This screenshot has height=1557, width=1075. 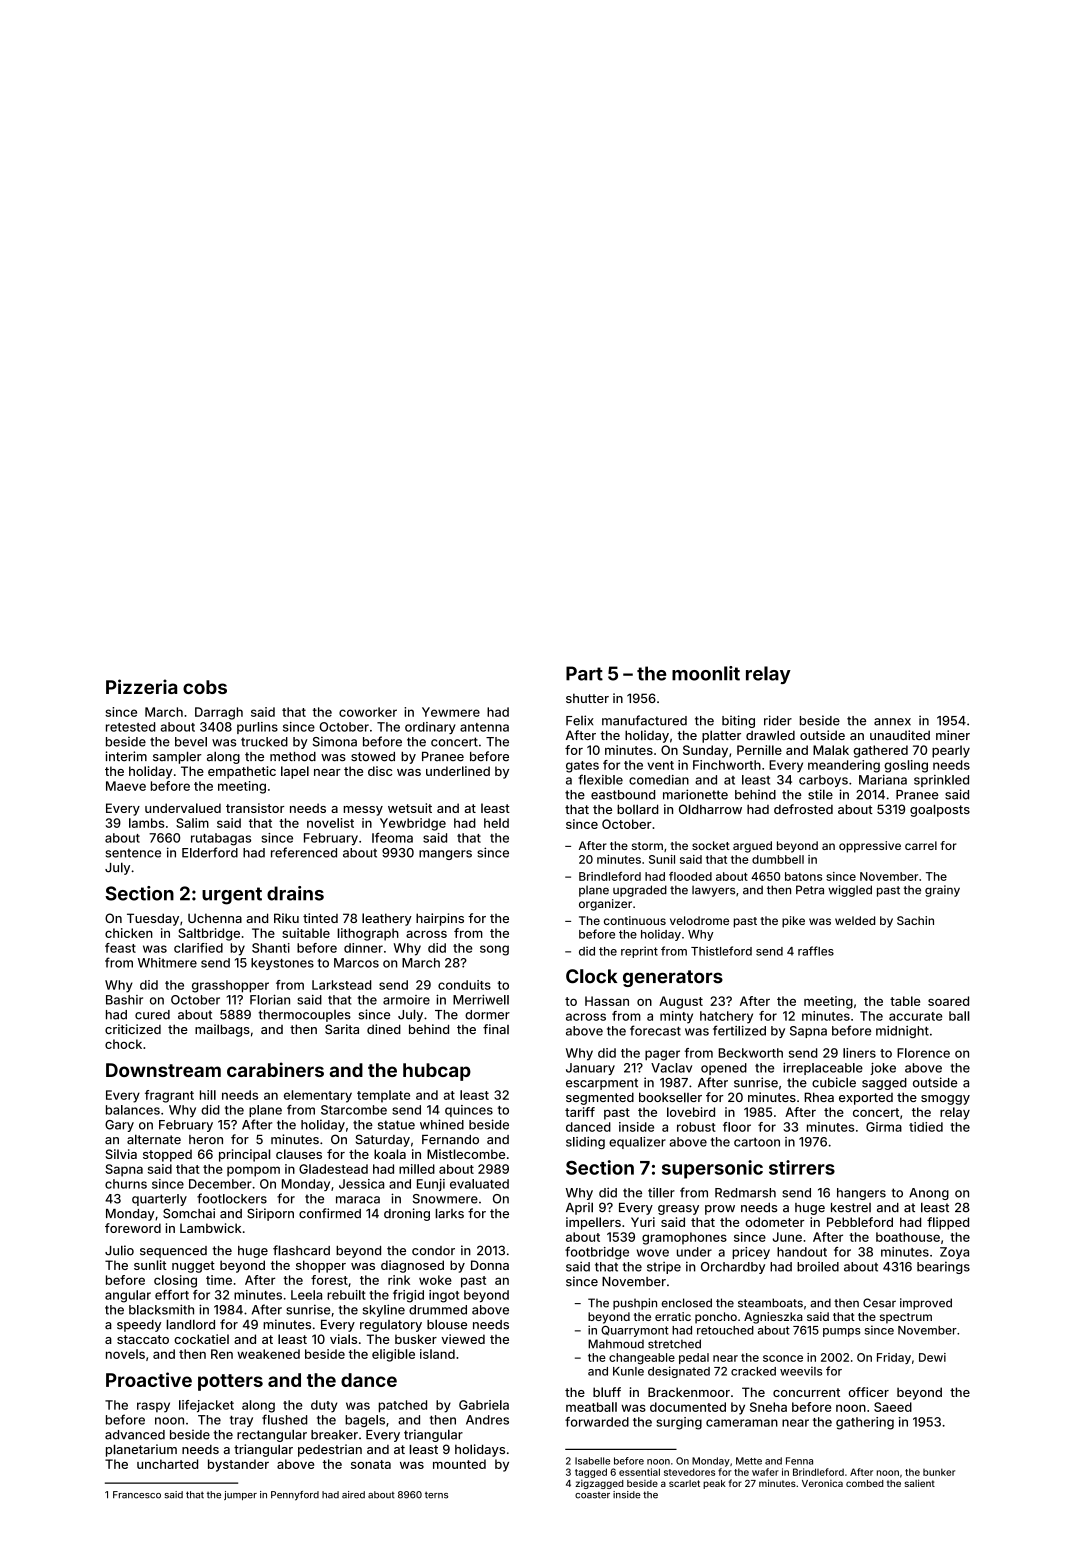 What do you see at coordinates (436, 1495) in the screenshot?
I see `terns` at bounding box center [436, 1495].
